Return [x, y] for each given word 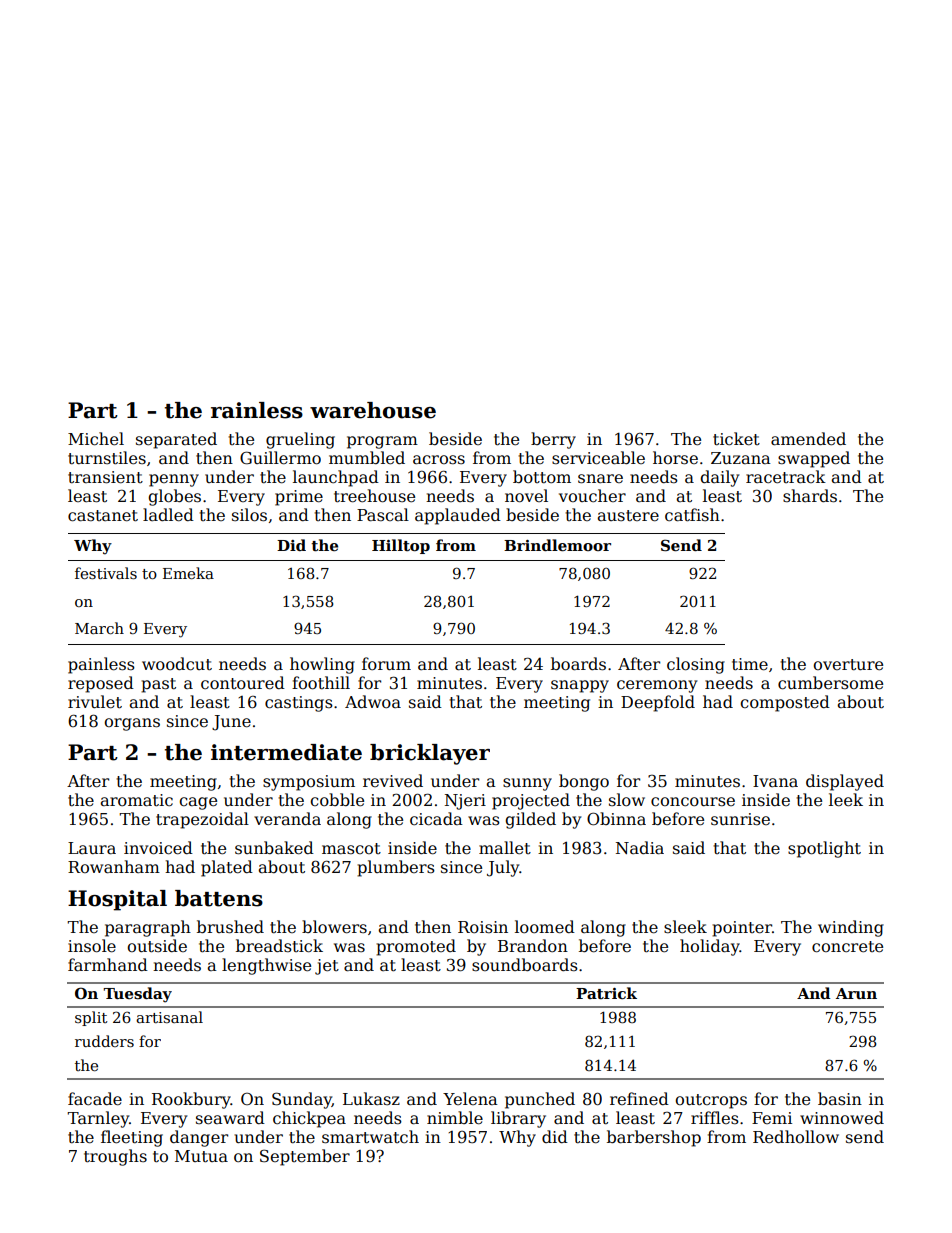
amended [808, 439]
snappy [580, 686]
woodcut [177, 664]
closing [696, 665]
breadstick [279, 946]
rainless [257, 410]
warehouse [373, 410]
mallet [505, 848]
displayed [845, 782]
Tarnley [98, 1119]
